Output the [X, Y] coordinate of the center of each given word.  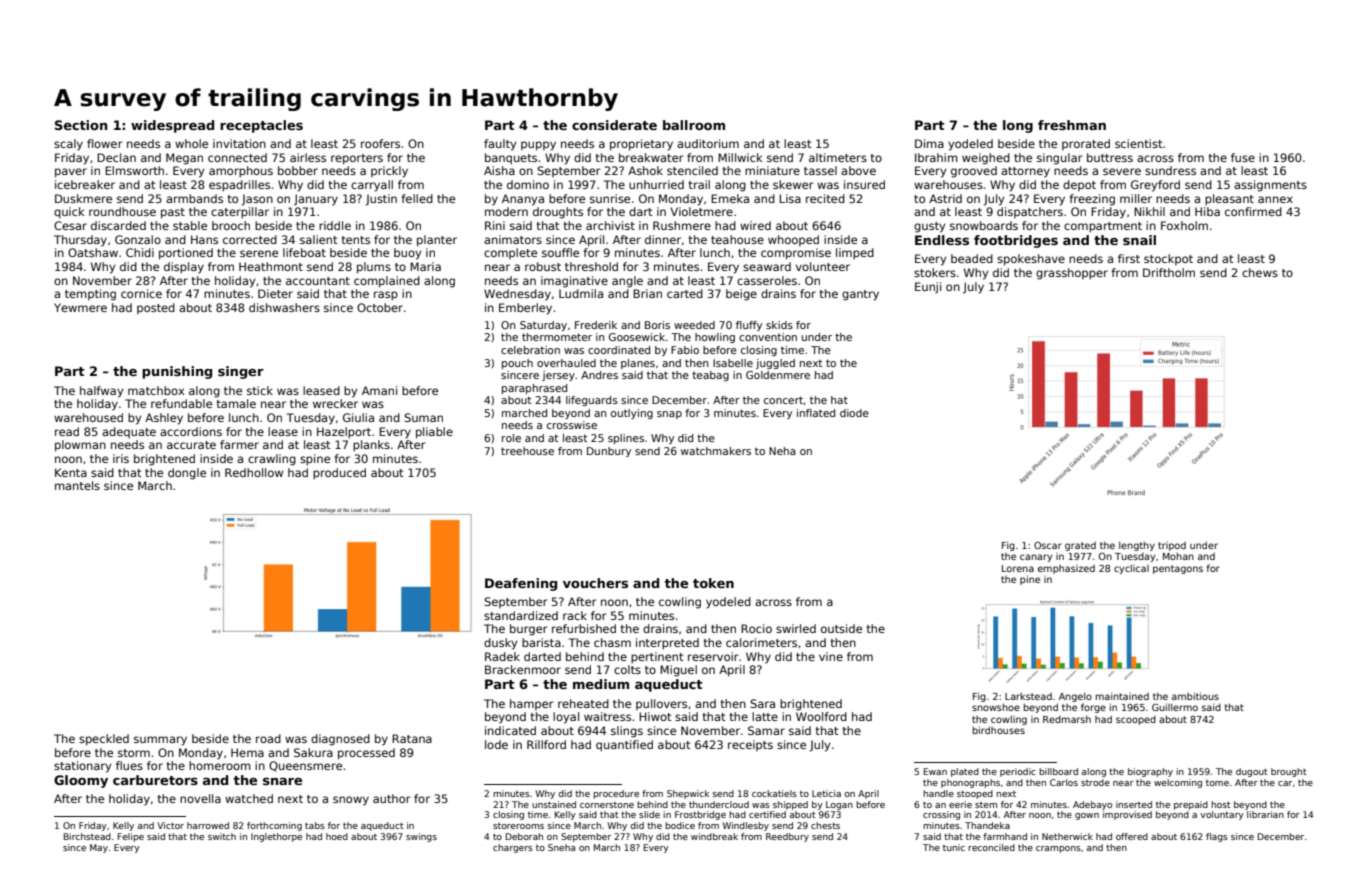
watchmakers [716, 451]
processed [366, 754]
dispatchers [1030, 212]
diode [854, 413]
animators [513, 239]
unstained [554, 804]
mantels [77, 485]
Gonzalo [138, 239]
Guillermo [1175, 707]
